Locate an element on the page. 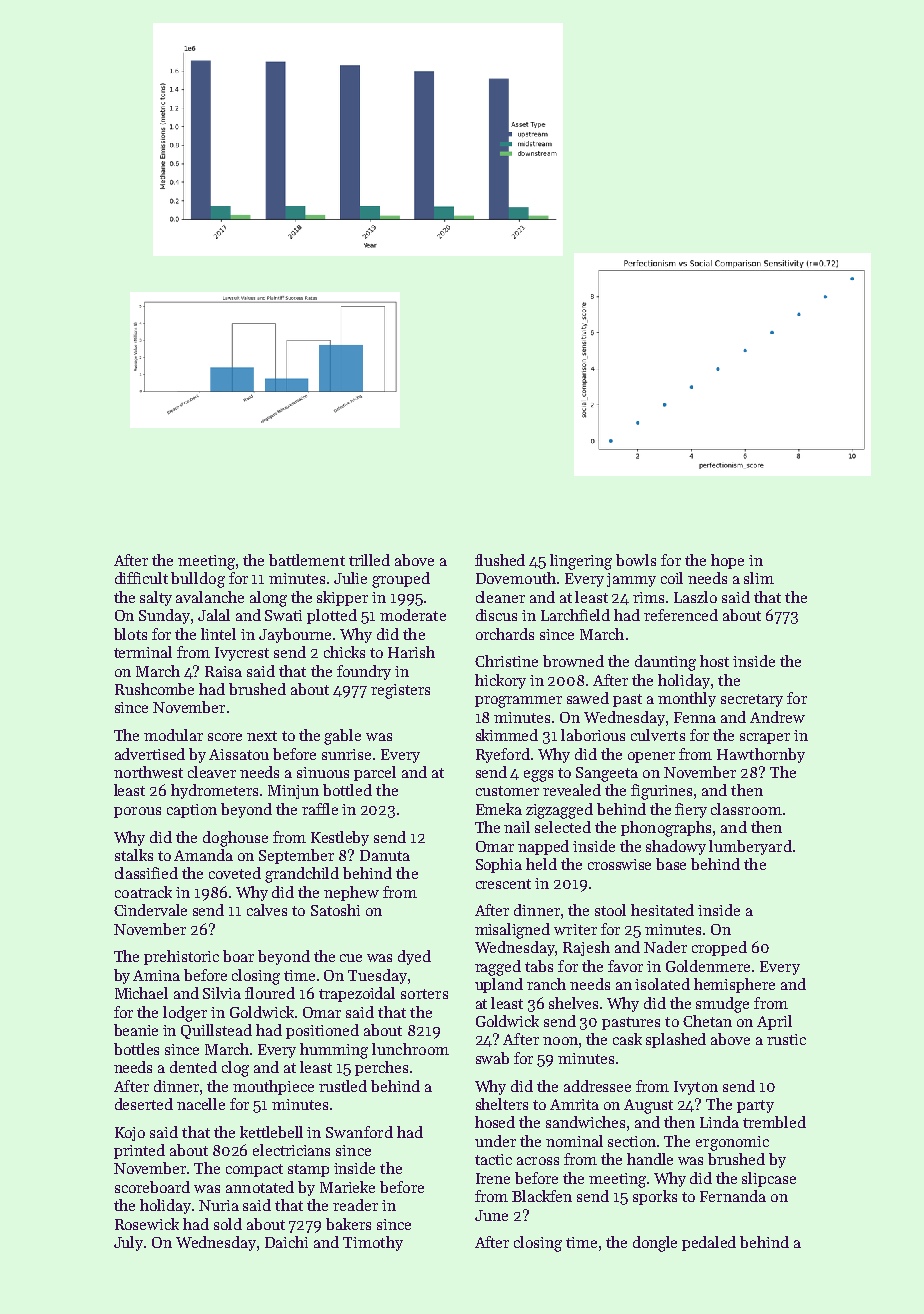  nail is located at coordinates (517, 827).
